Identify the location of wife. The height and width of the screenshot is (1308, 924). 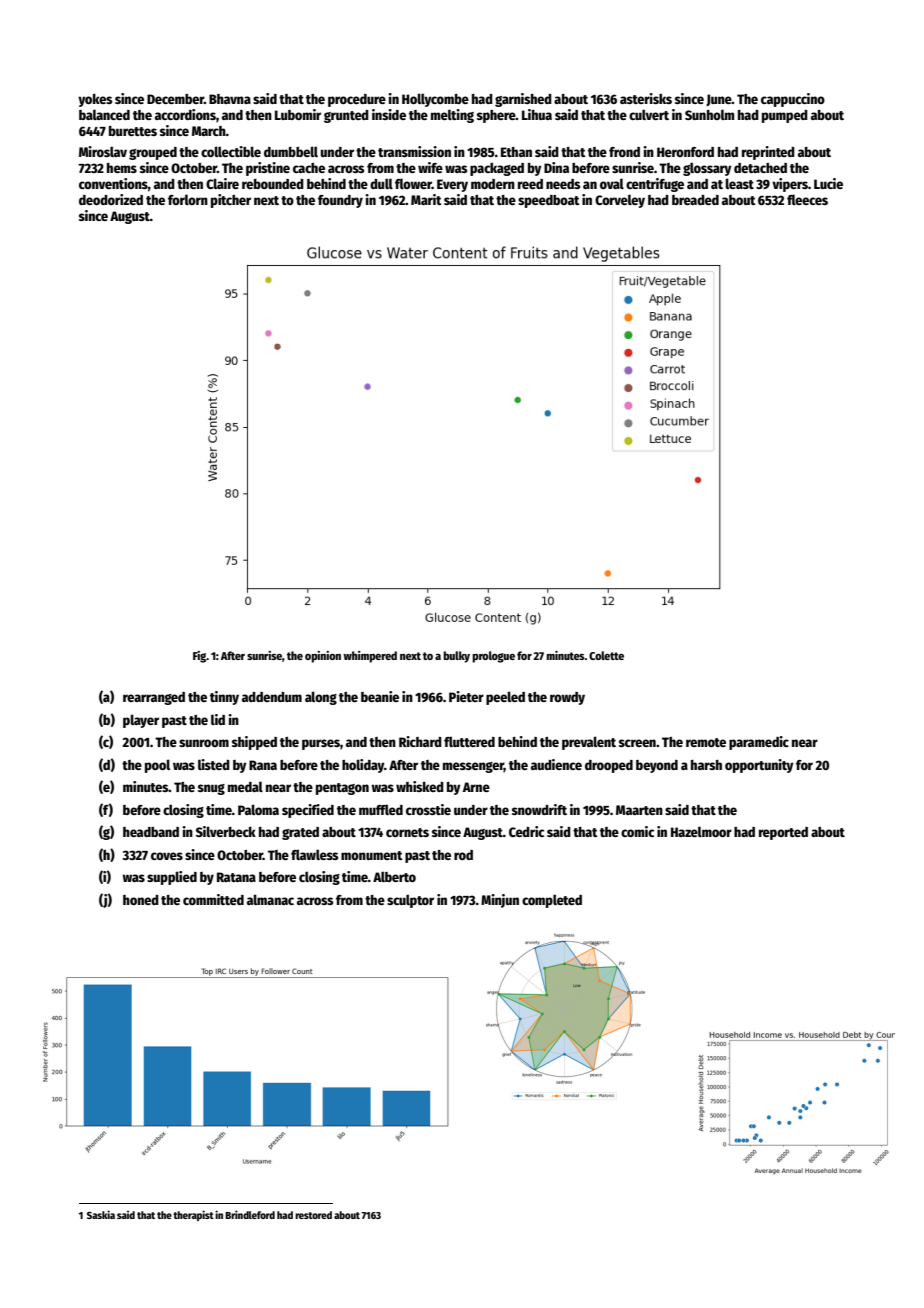
(430, 167).
